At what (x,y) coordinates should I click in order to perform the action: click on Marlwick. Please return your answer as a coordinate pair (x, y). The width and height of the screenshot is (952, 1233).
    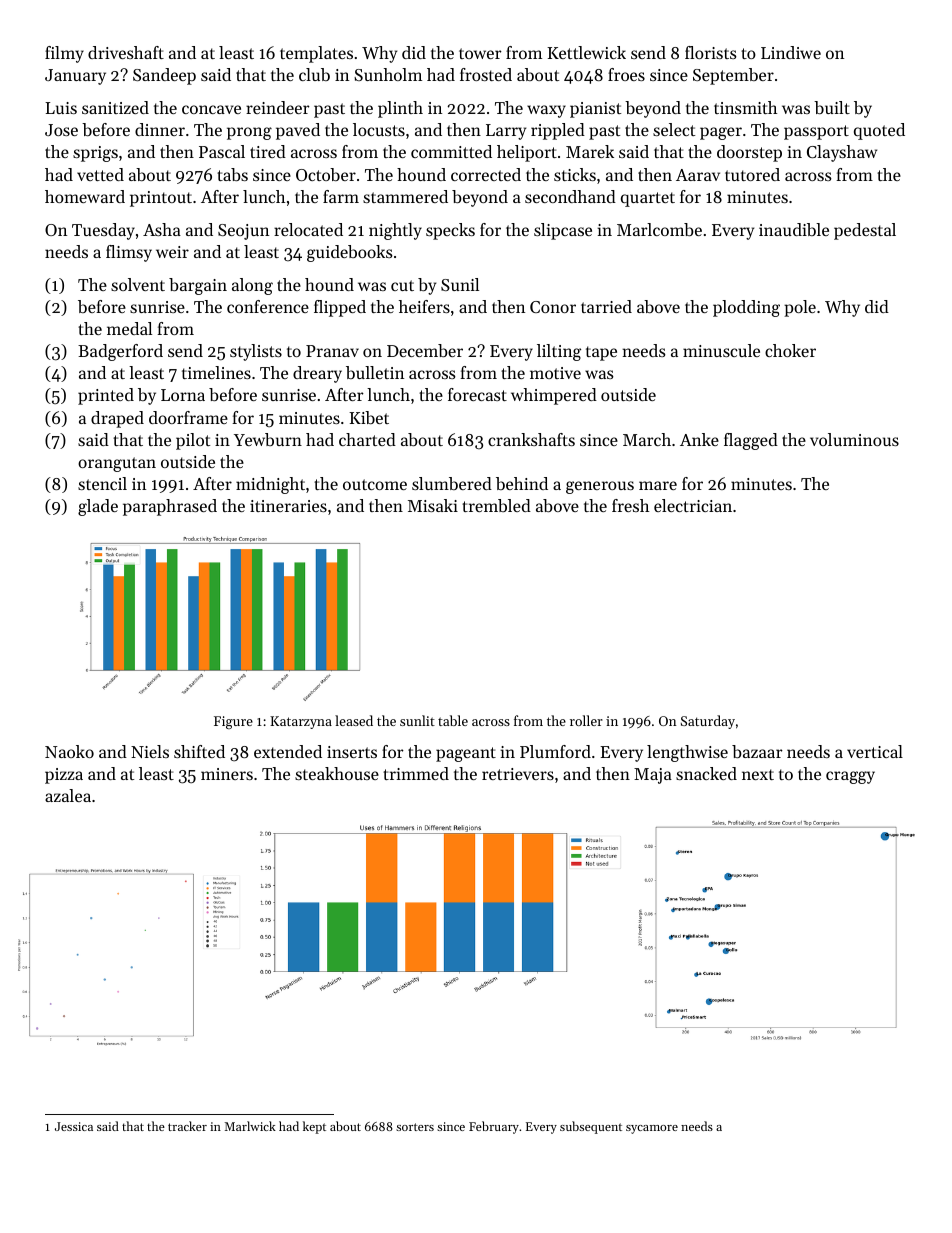
    Looking at the image, I should click on (250, 1126).
